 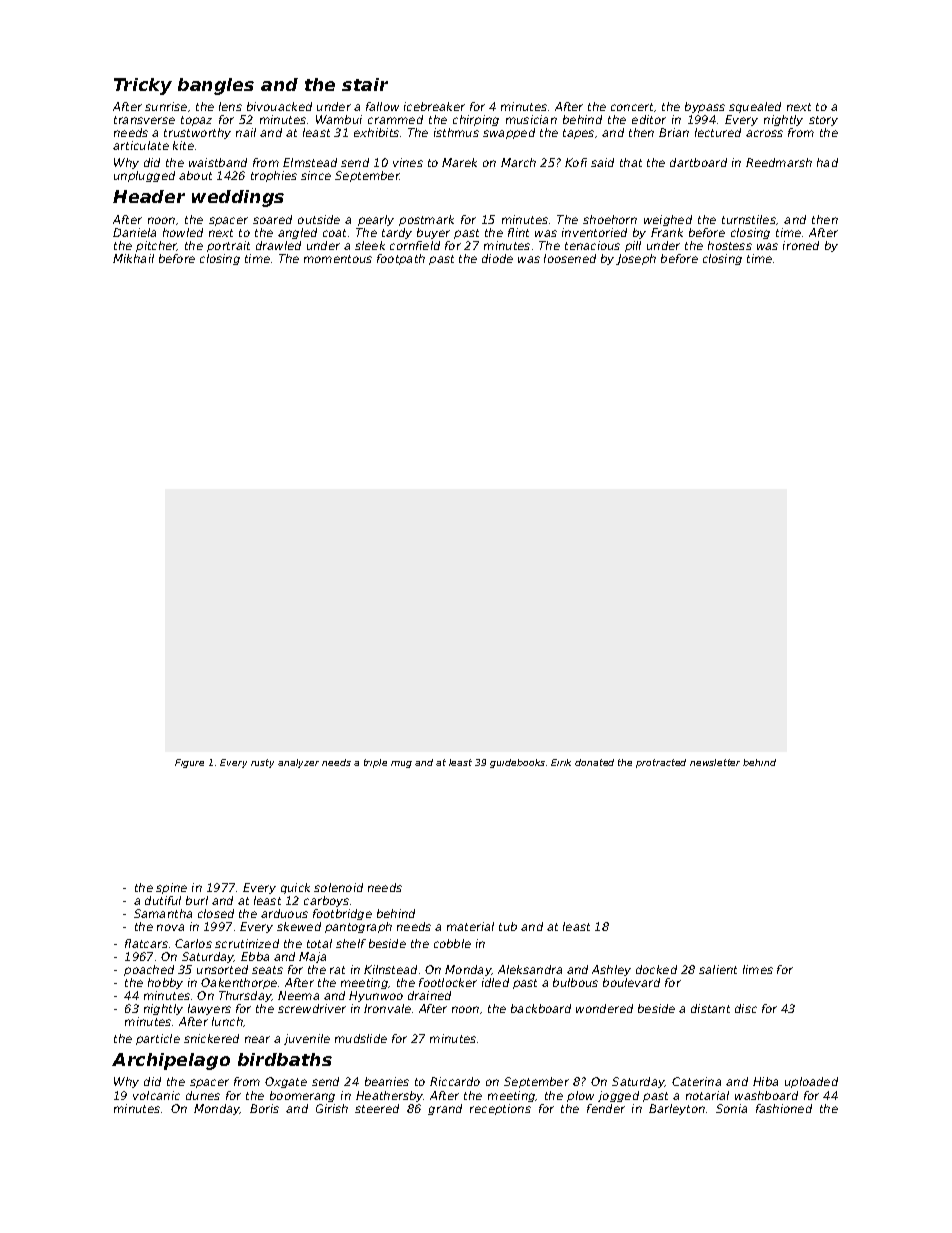 What do you see at coordinates (661, 763) in the document?
I see `protracted` at bounding box center [661, 763].
